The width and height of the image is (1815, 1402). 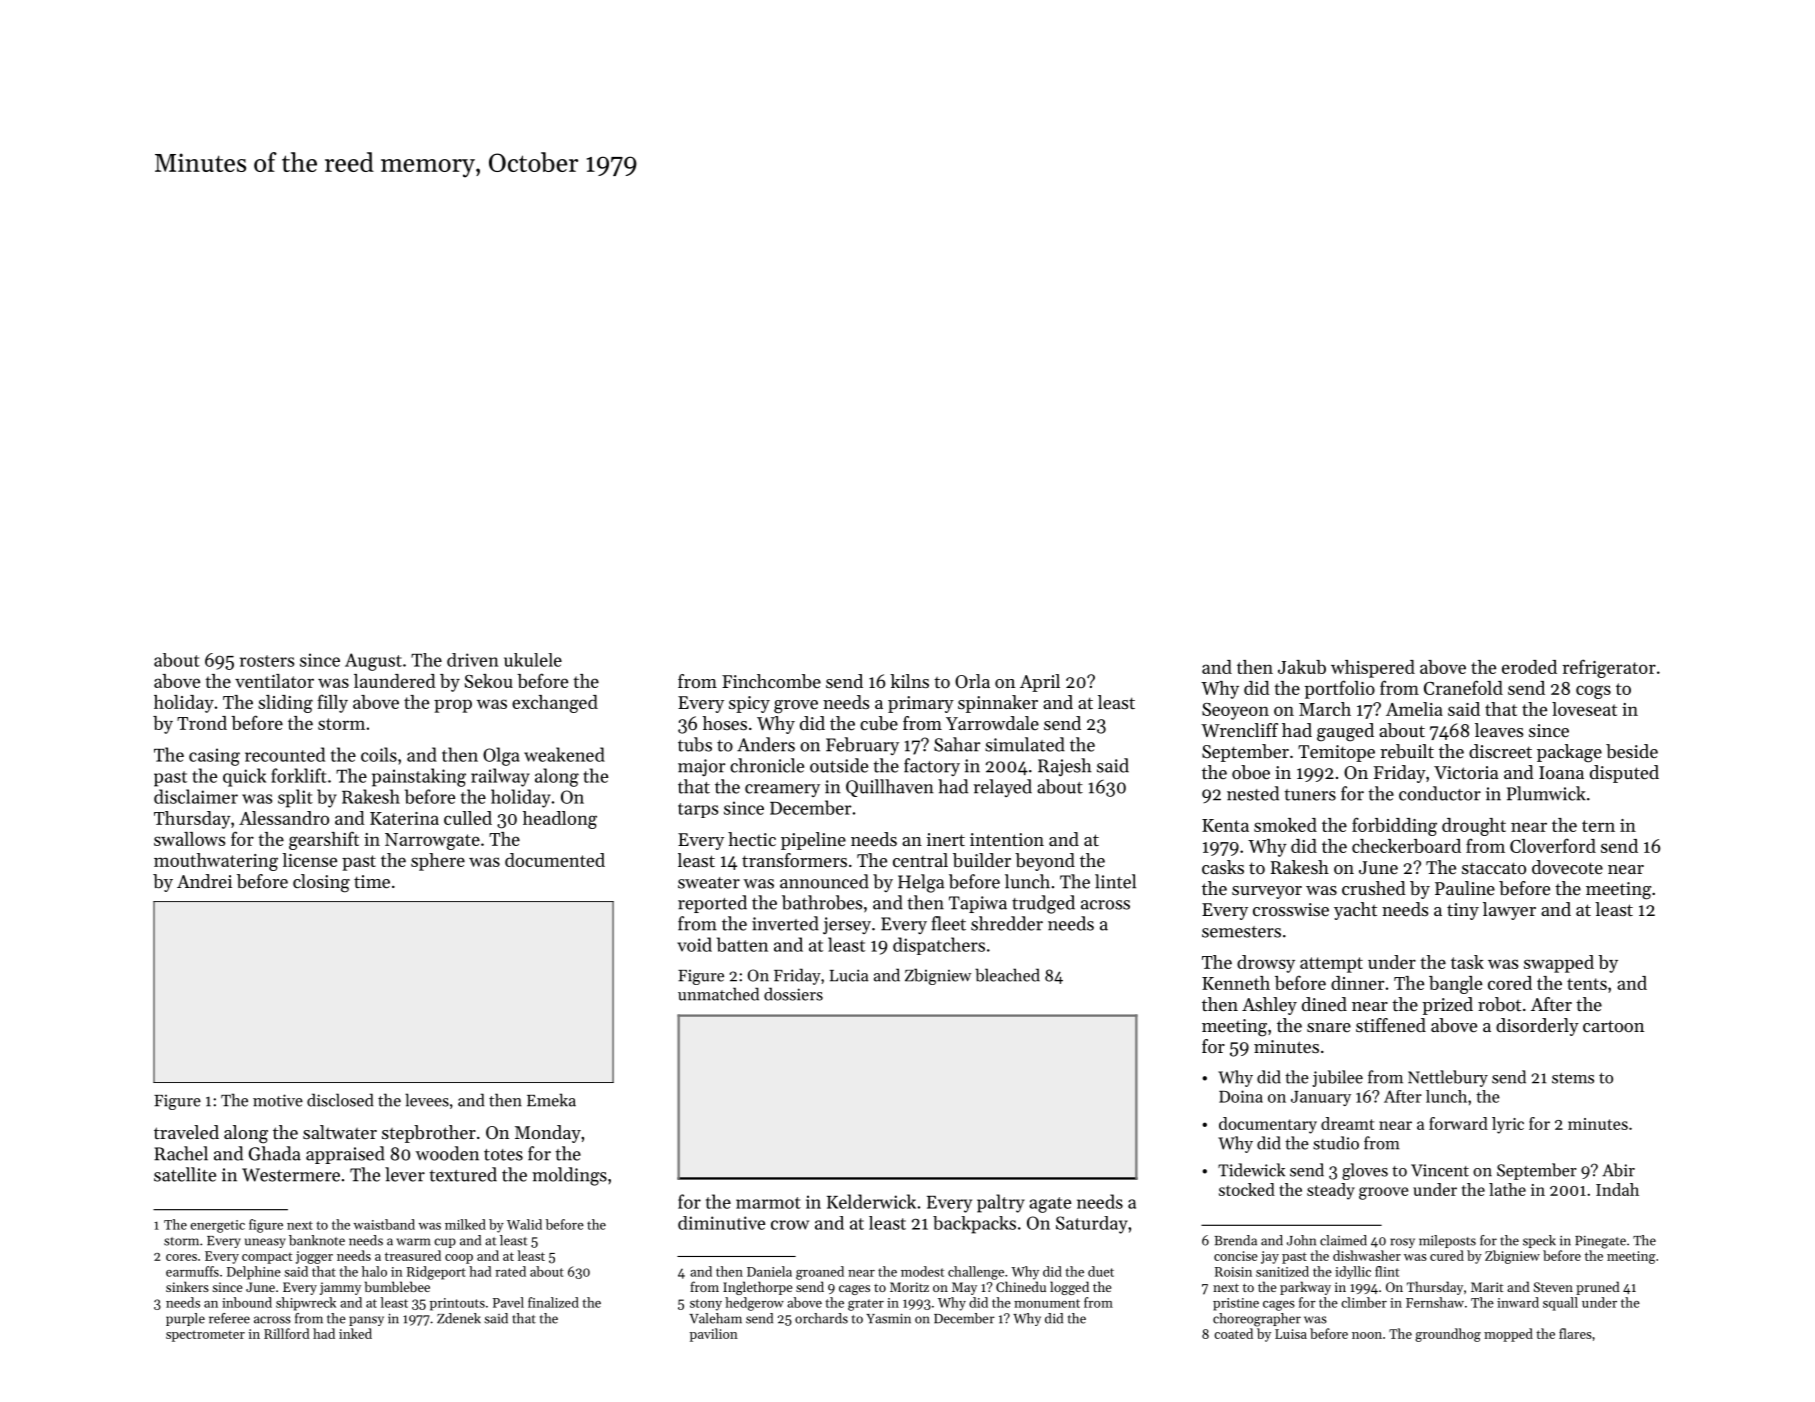 What do you see at coordinates (500, 777) in the image?
I see `railway` at bounding box center [500, 777].
